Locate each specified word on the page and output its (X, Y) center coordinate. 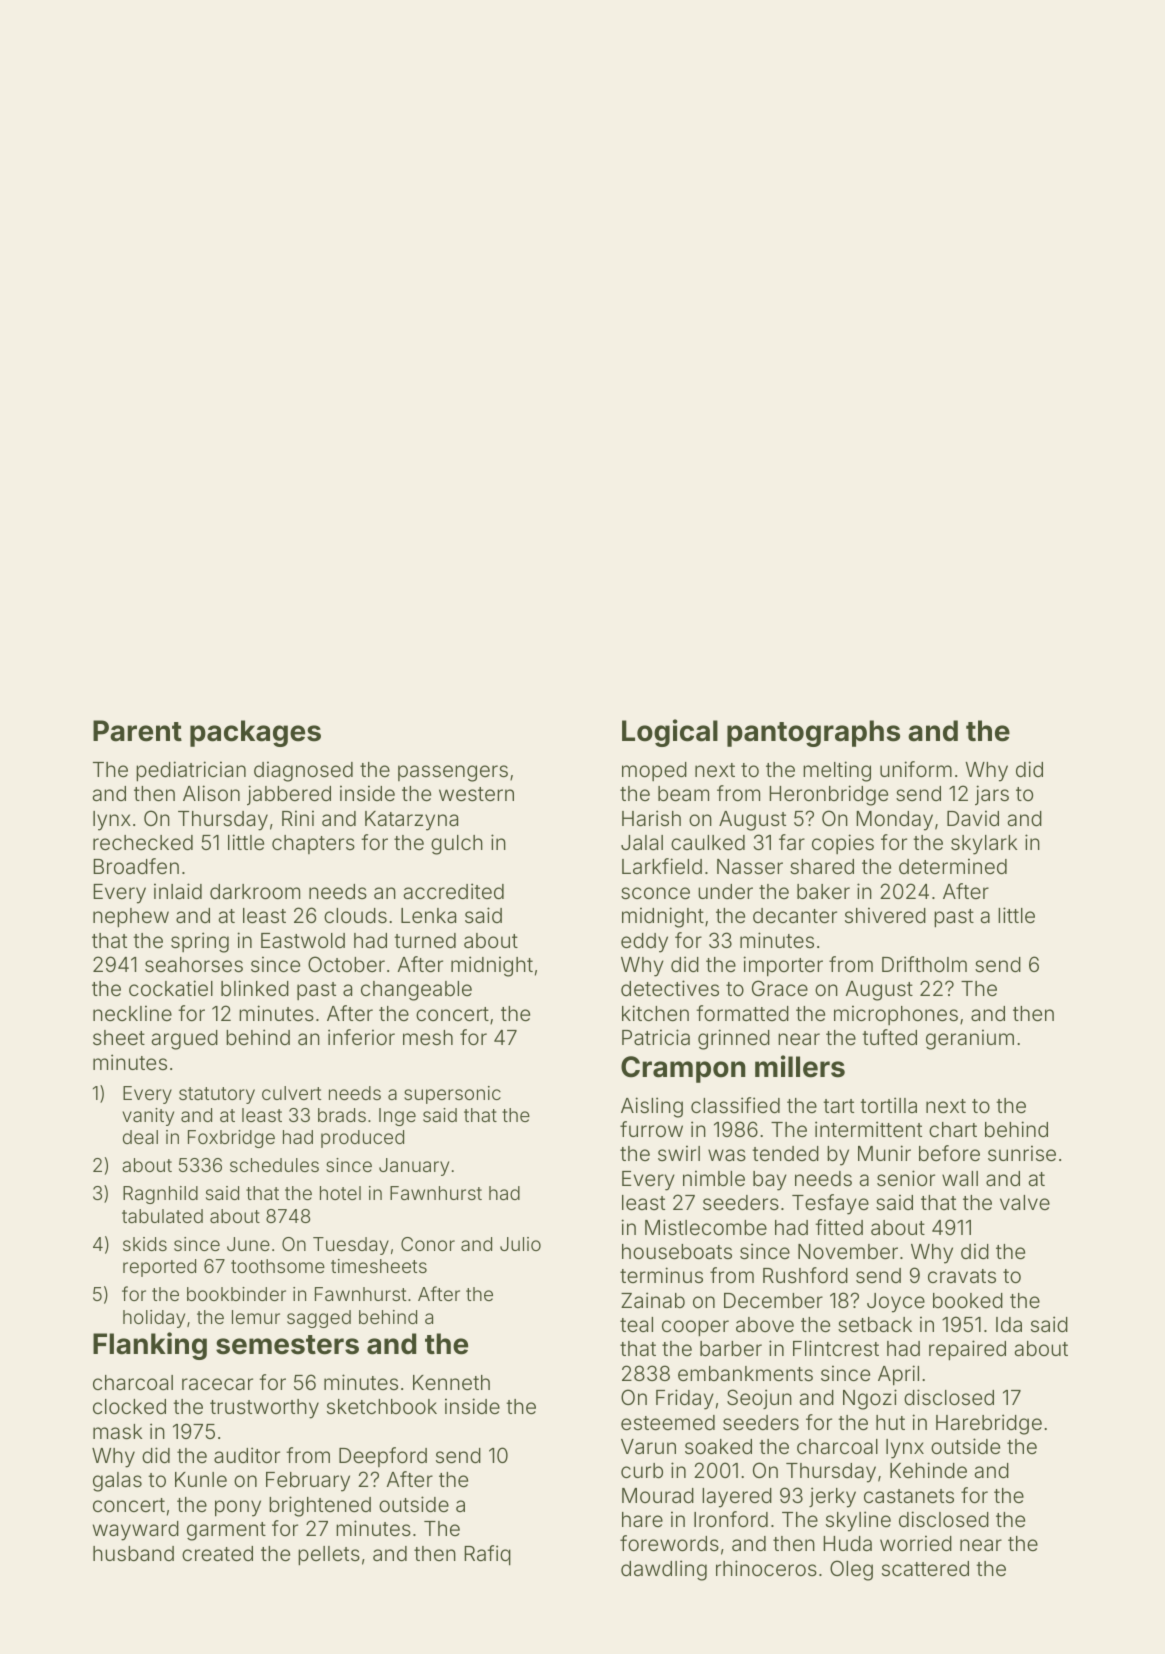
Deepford (383, 1457)
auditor (247, 1455)
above (765, 1324)
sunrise (1022, 1153)
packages (255, 733)
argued (185, 1040)
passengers (453, 773)
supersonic (452, 1095)
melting (837, 771)
